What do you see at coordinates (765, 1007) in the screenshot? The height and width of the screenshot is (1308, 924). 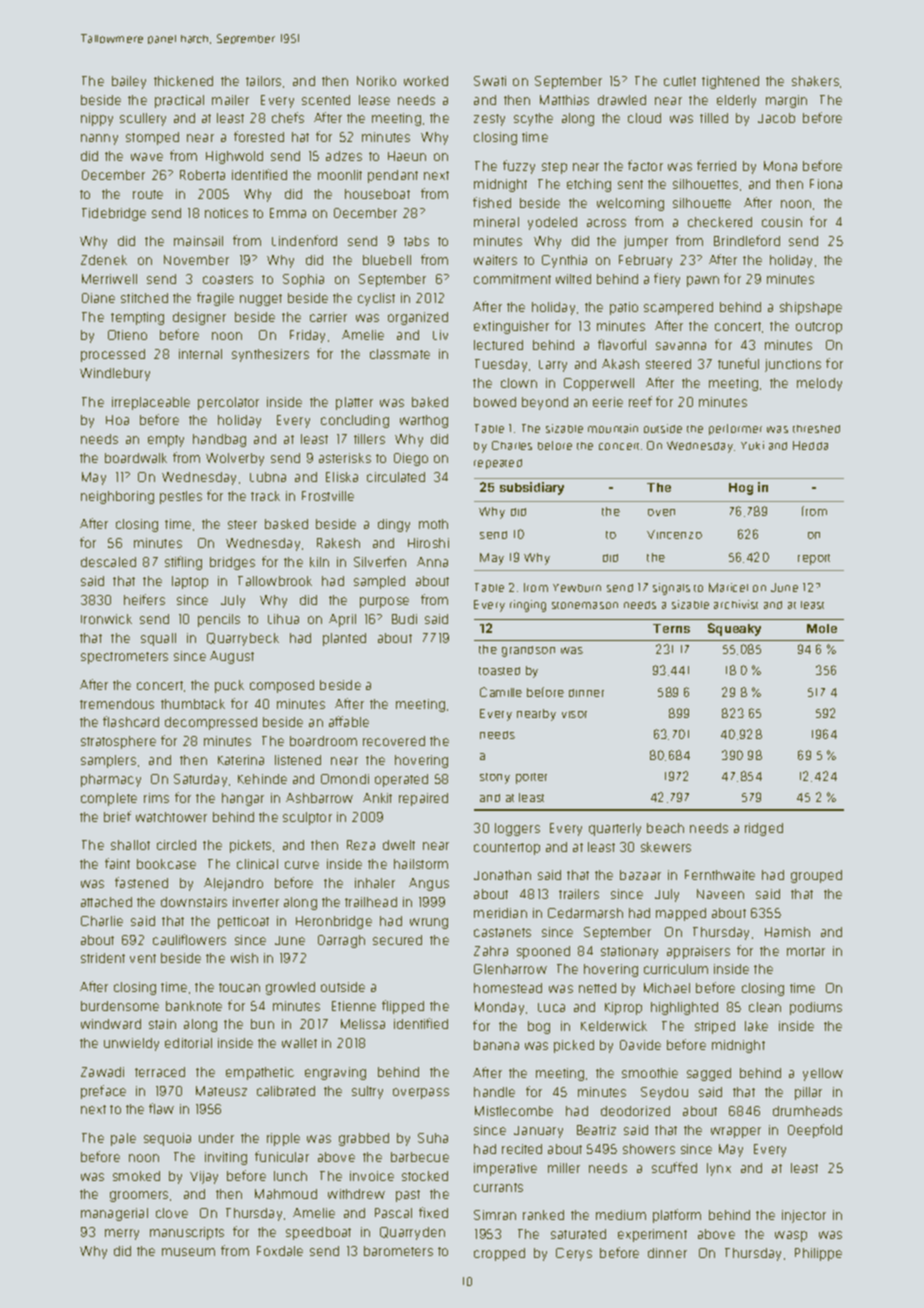 I see `clean` at bounding box center [765, 1007].
